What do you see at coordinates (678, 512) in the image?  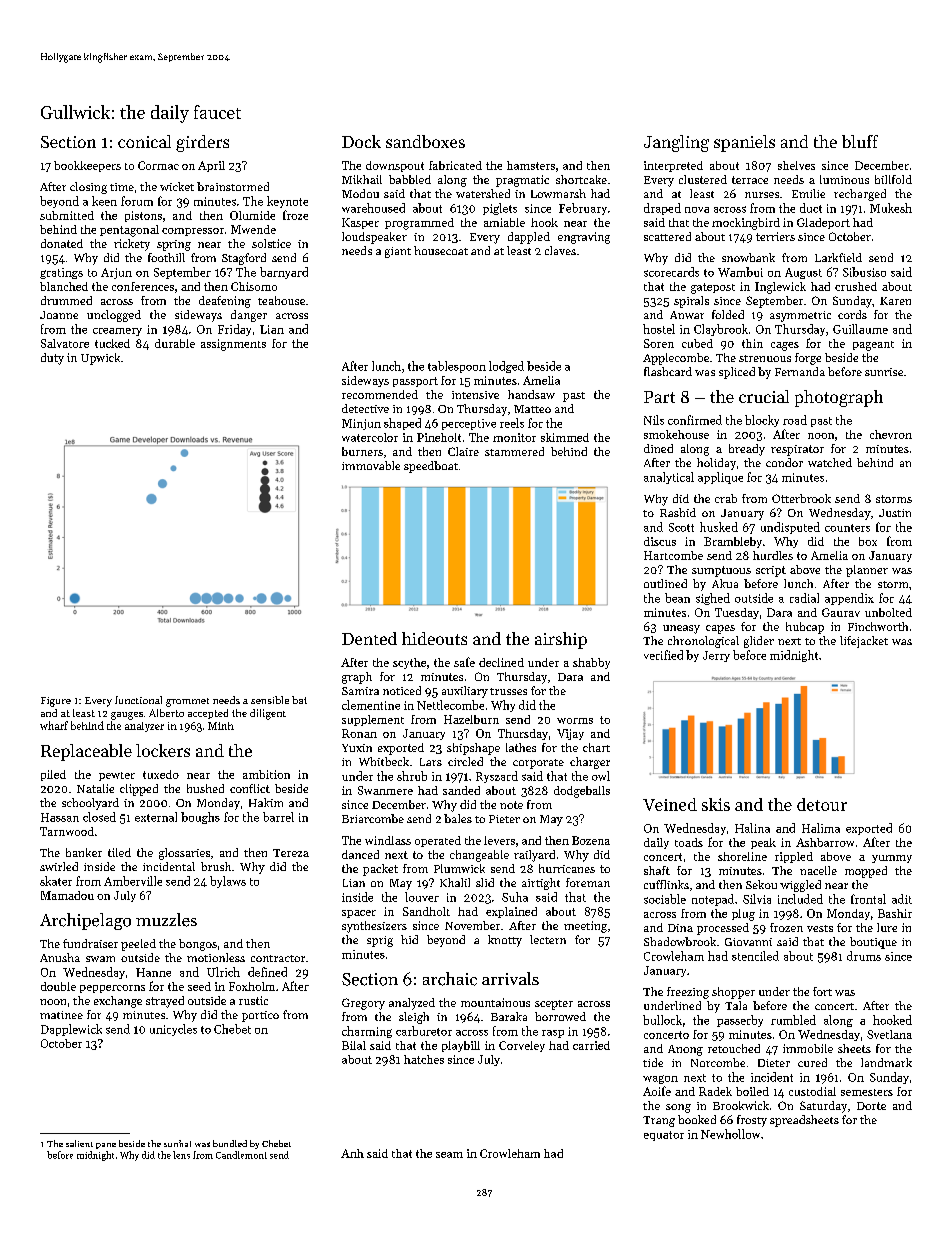 I see `Rashid` at bounding box center [678, 512].
